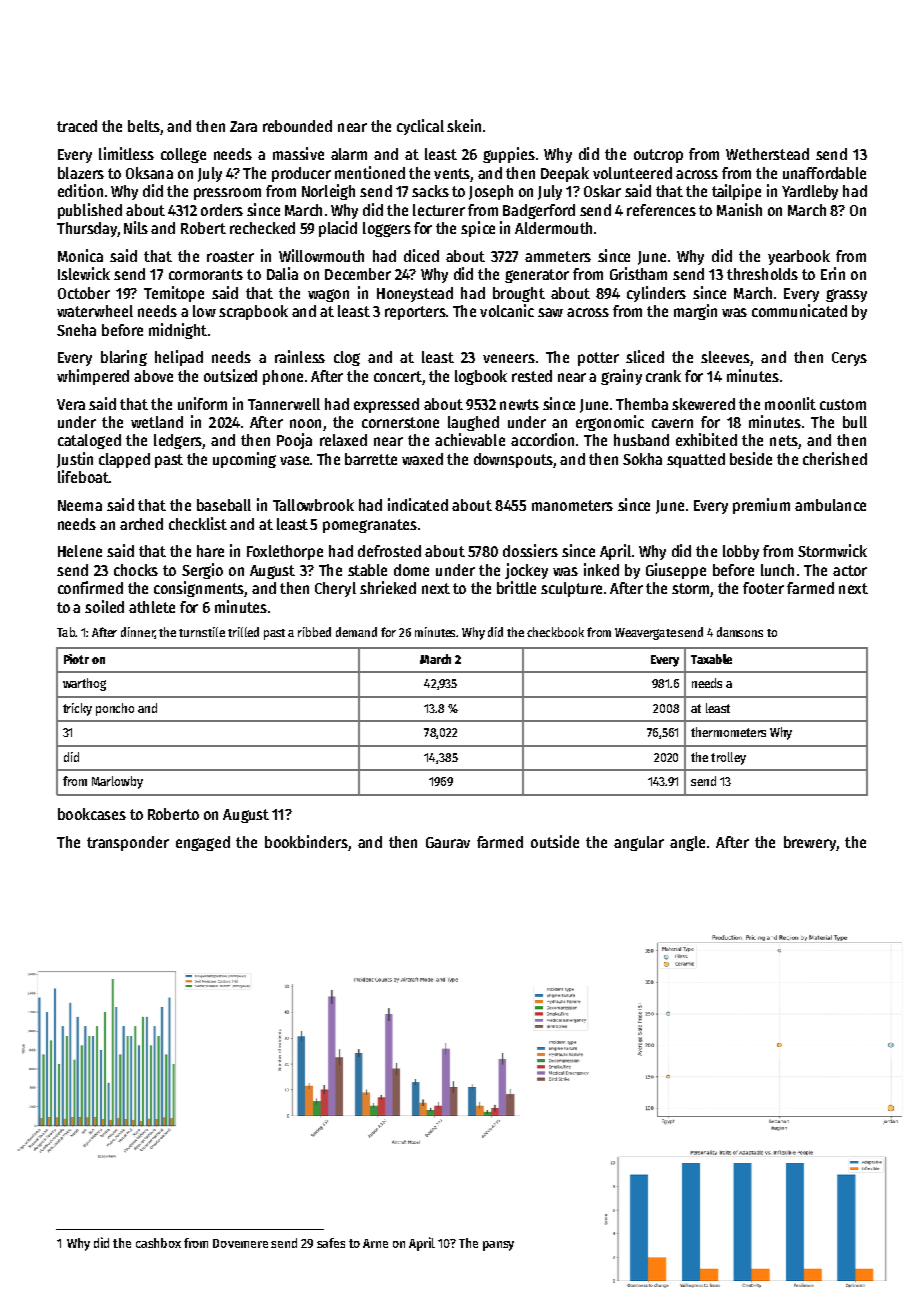  What do you see at coordinates (555, 841) in the screenshot?
I see `outside` at bounding box center [555, 841].
